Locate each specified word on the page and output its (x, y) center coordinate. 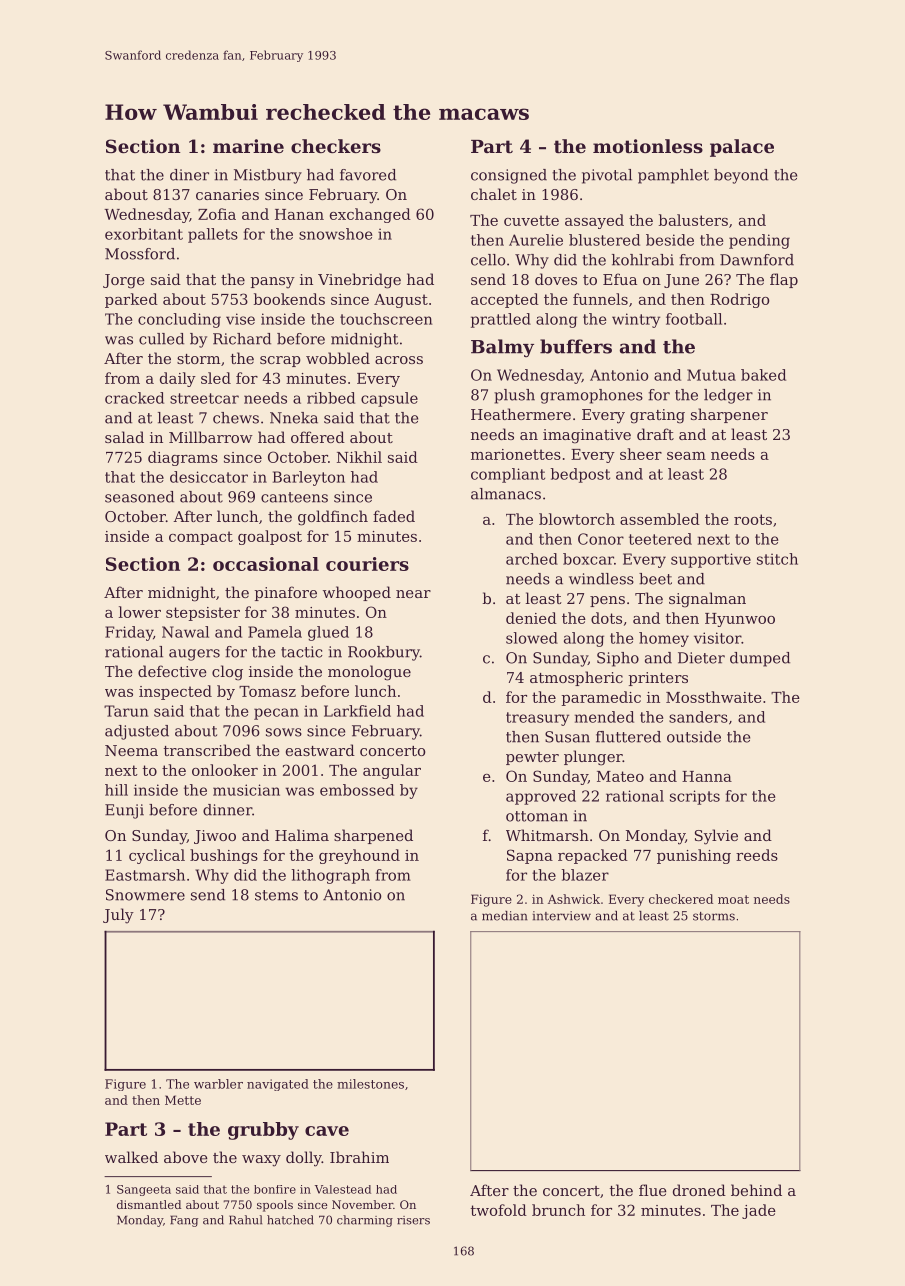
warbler (218, 1084)
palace (742, 148)
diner (189, 175)
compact (201, 538)
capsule (389, 399)
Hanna (707, 776)
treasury (537, 719)
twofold (499, 1210)
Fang (184, 1221)
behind (756, 1190)
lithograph (331, 876)
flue (652, 1190)
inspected (175, 692)
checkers (336, 146)
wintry (636, 320)
